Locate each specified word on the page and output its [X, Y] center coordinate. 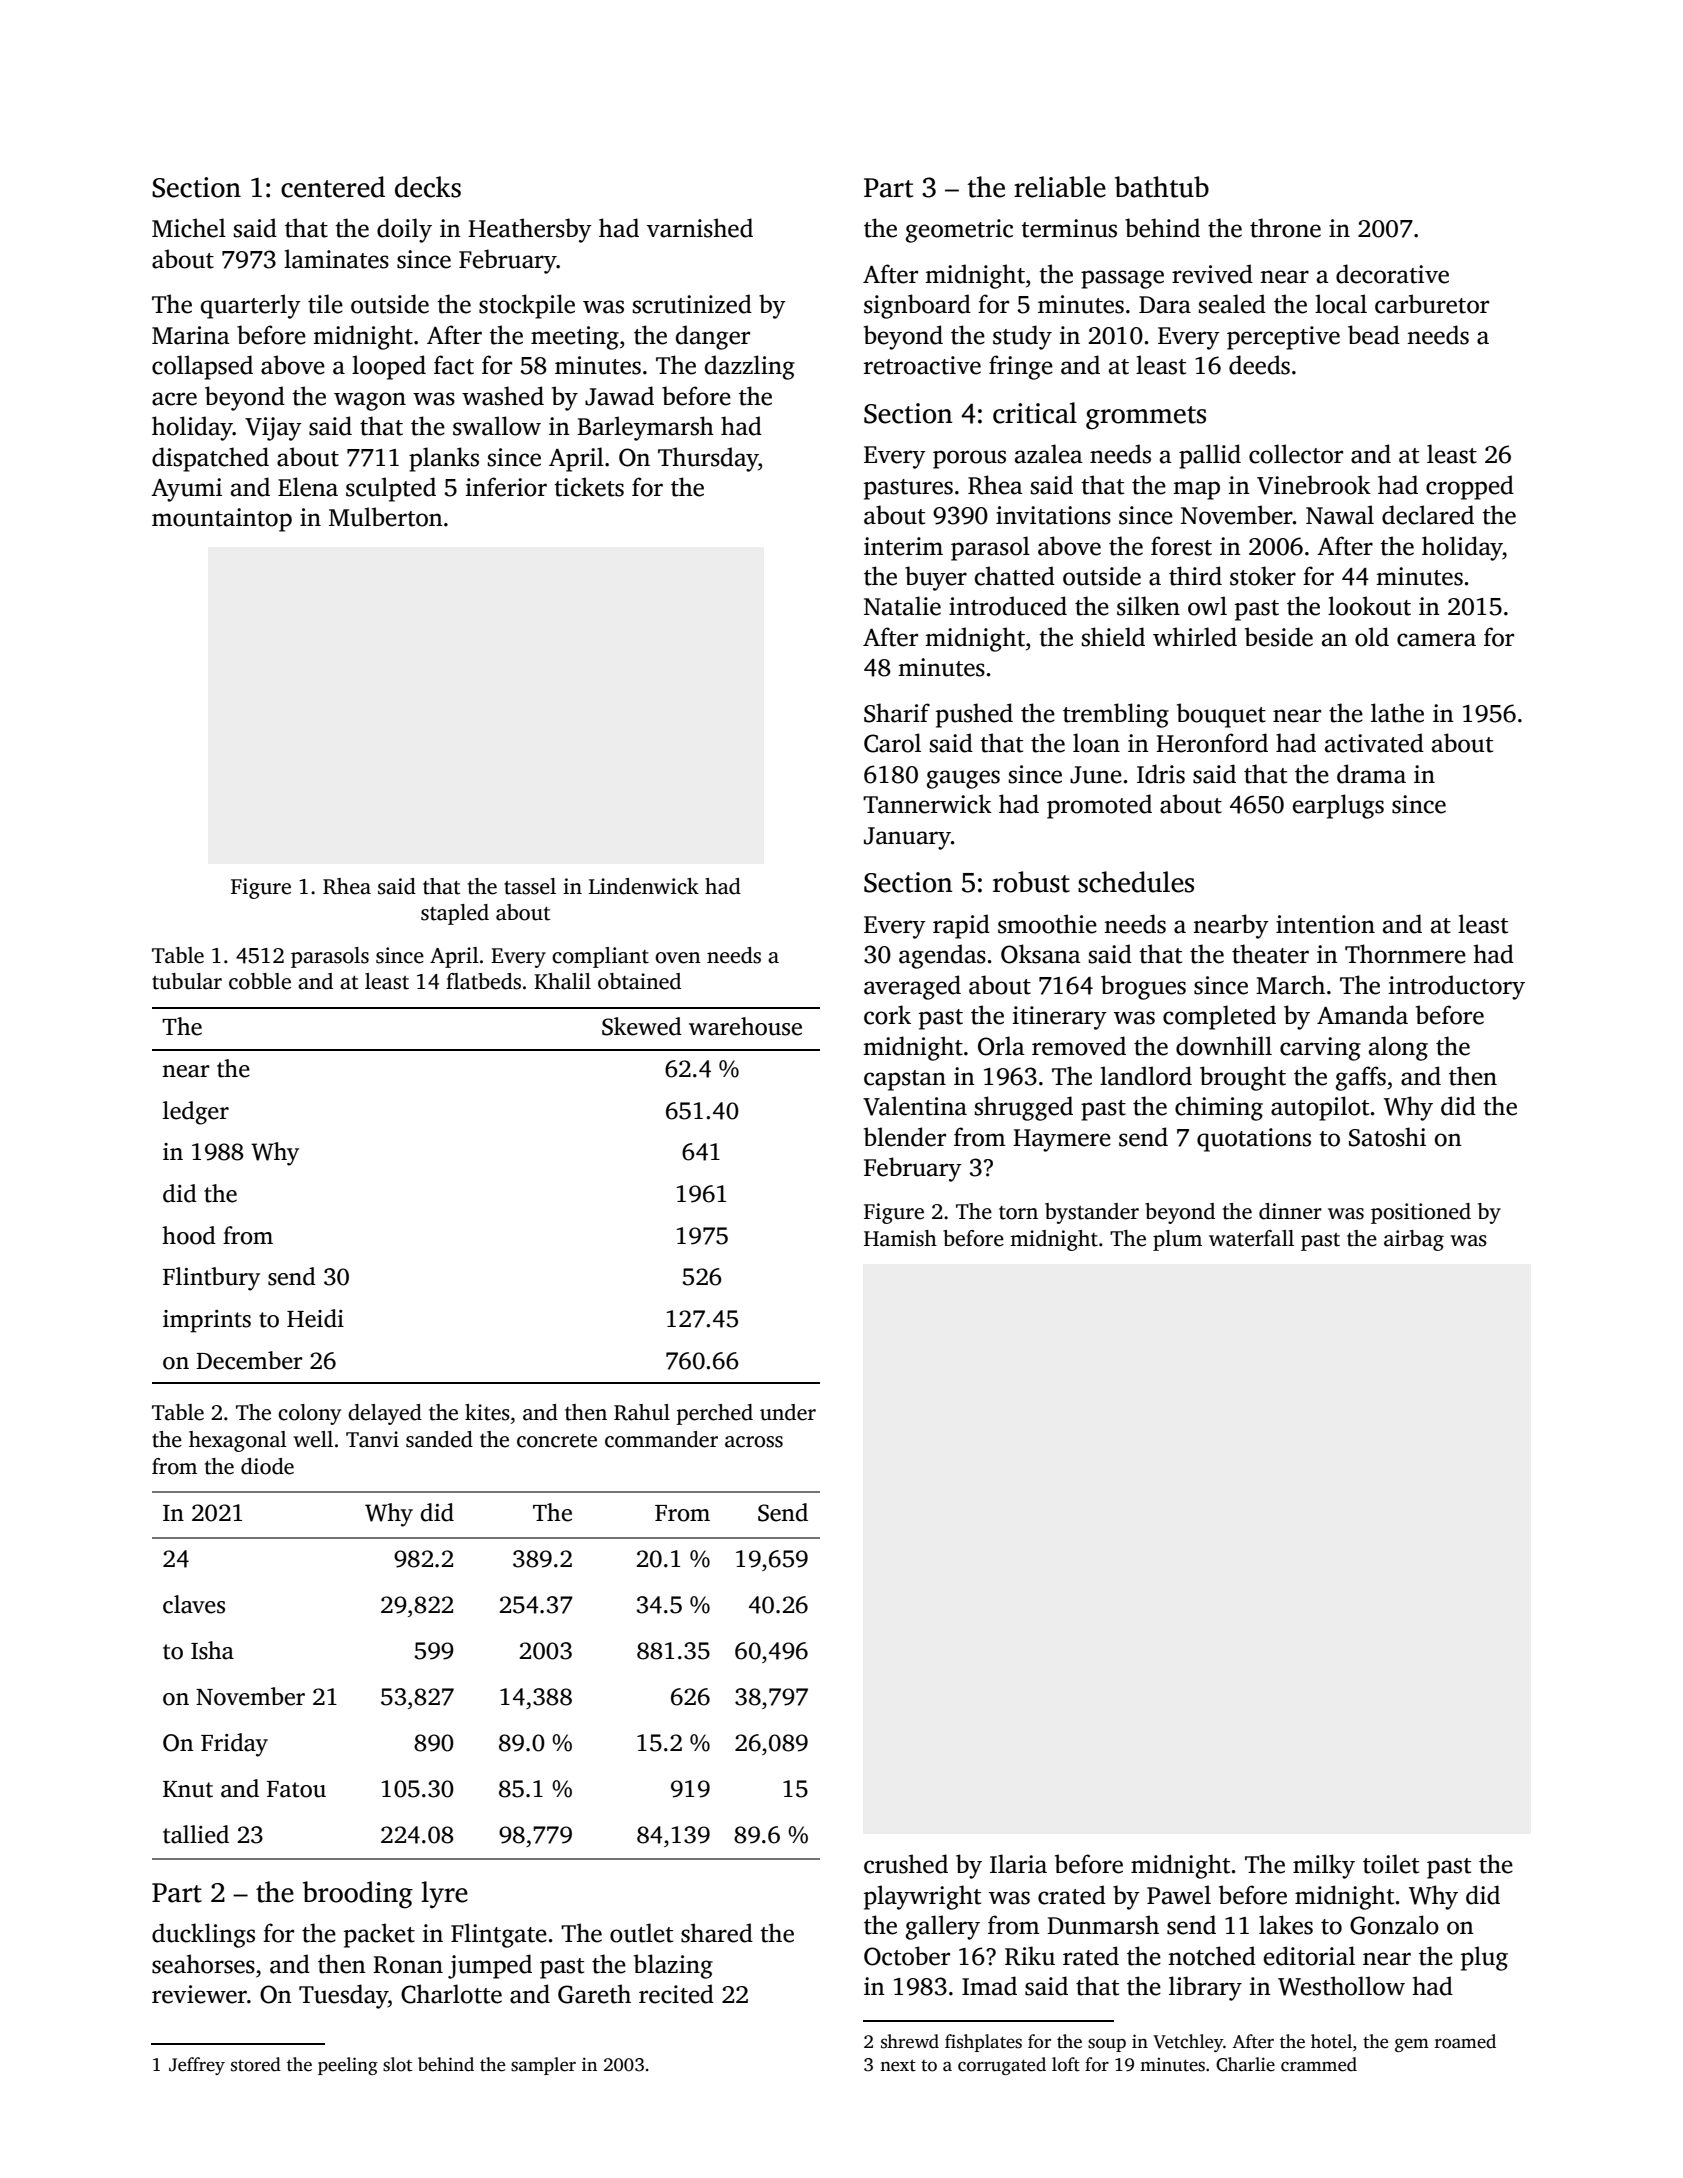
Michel [189, 228]
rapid [961, 926]
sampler [543, 2066]
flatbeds [483, 981]
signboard [917, 306]
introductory [1457, 987]
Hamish [900, 1238]
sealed [1232, 304]
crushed [906, 1864]
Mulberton [386, 517]
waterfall [1251, 1238]
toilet [1391, 1864]
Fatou [296, 1789]
